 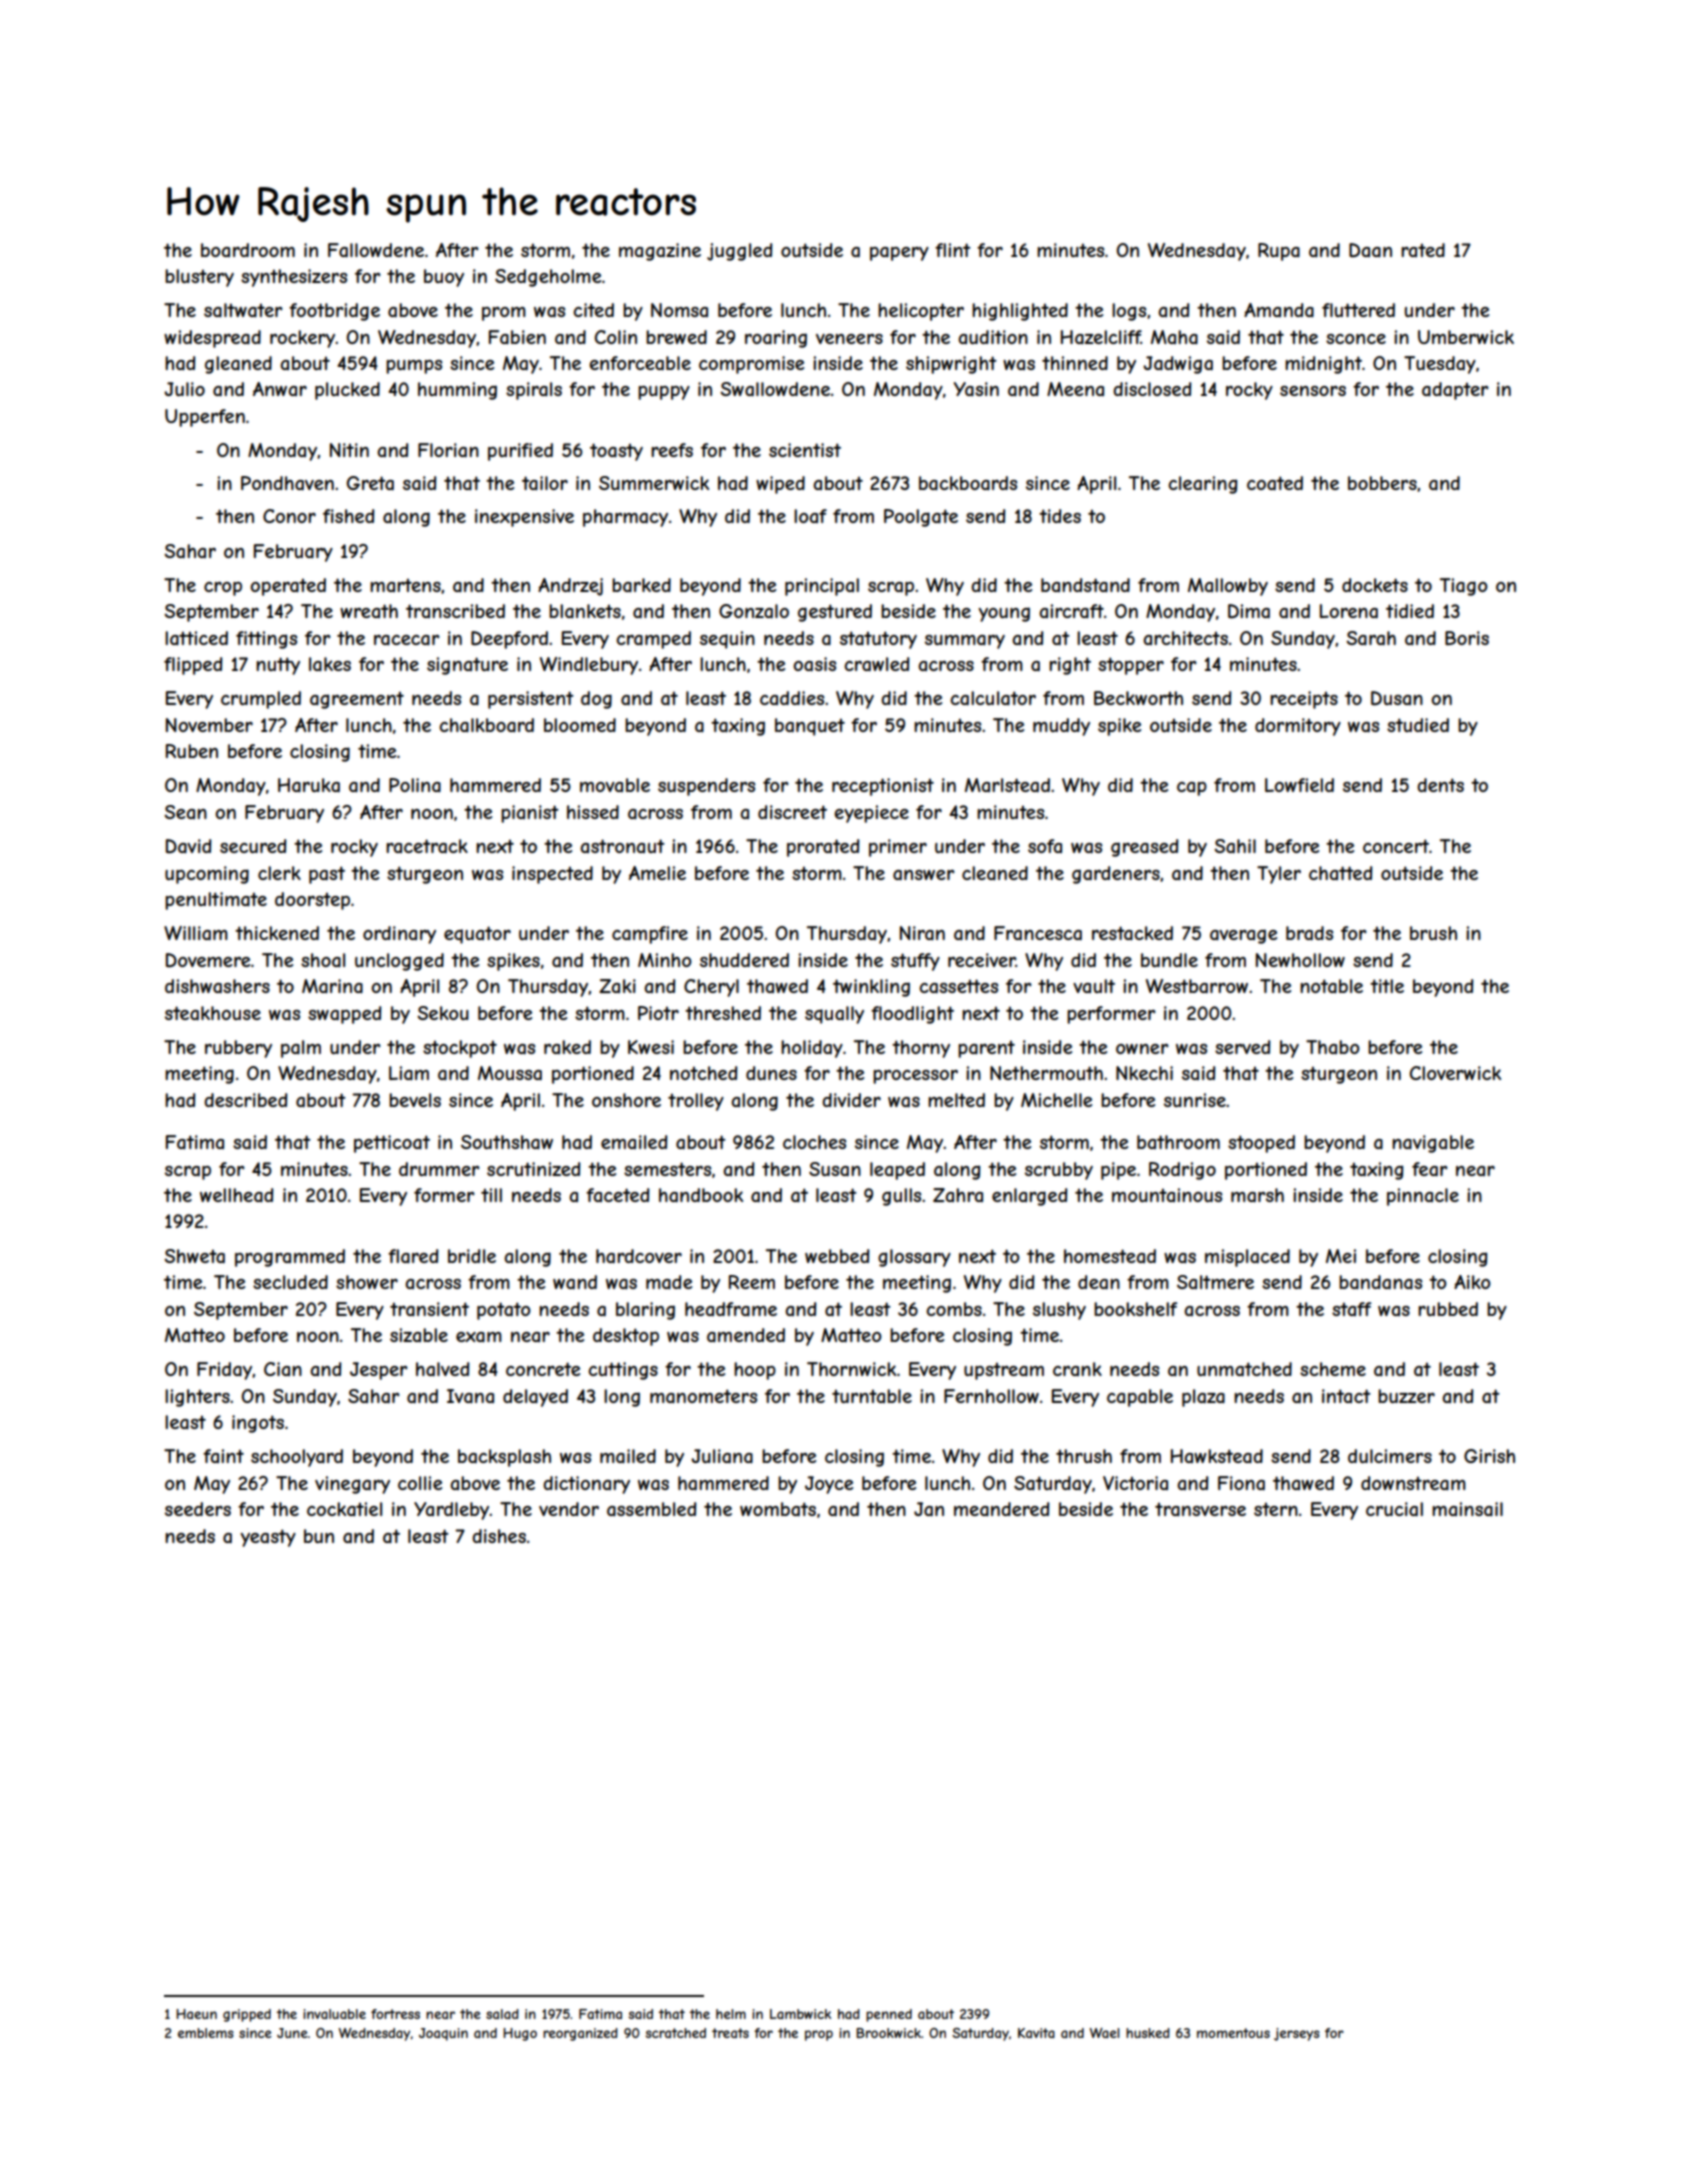 I want to click on spirals, so click(x=534, y=391).
